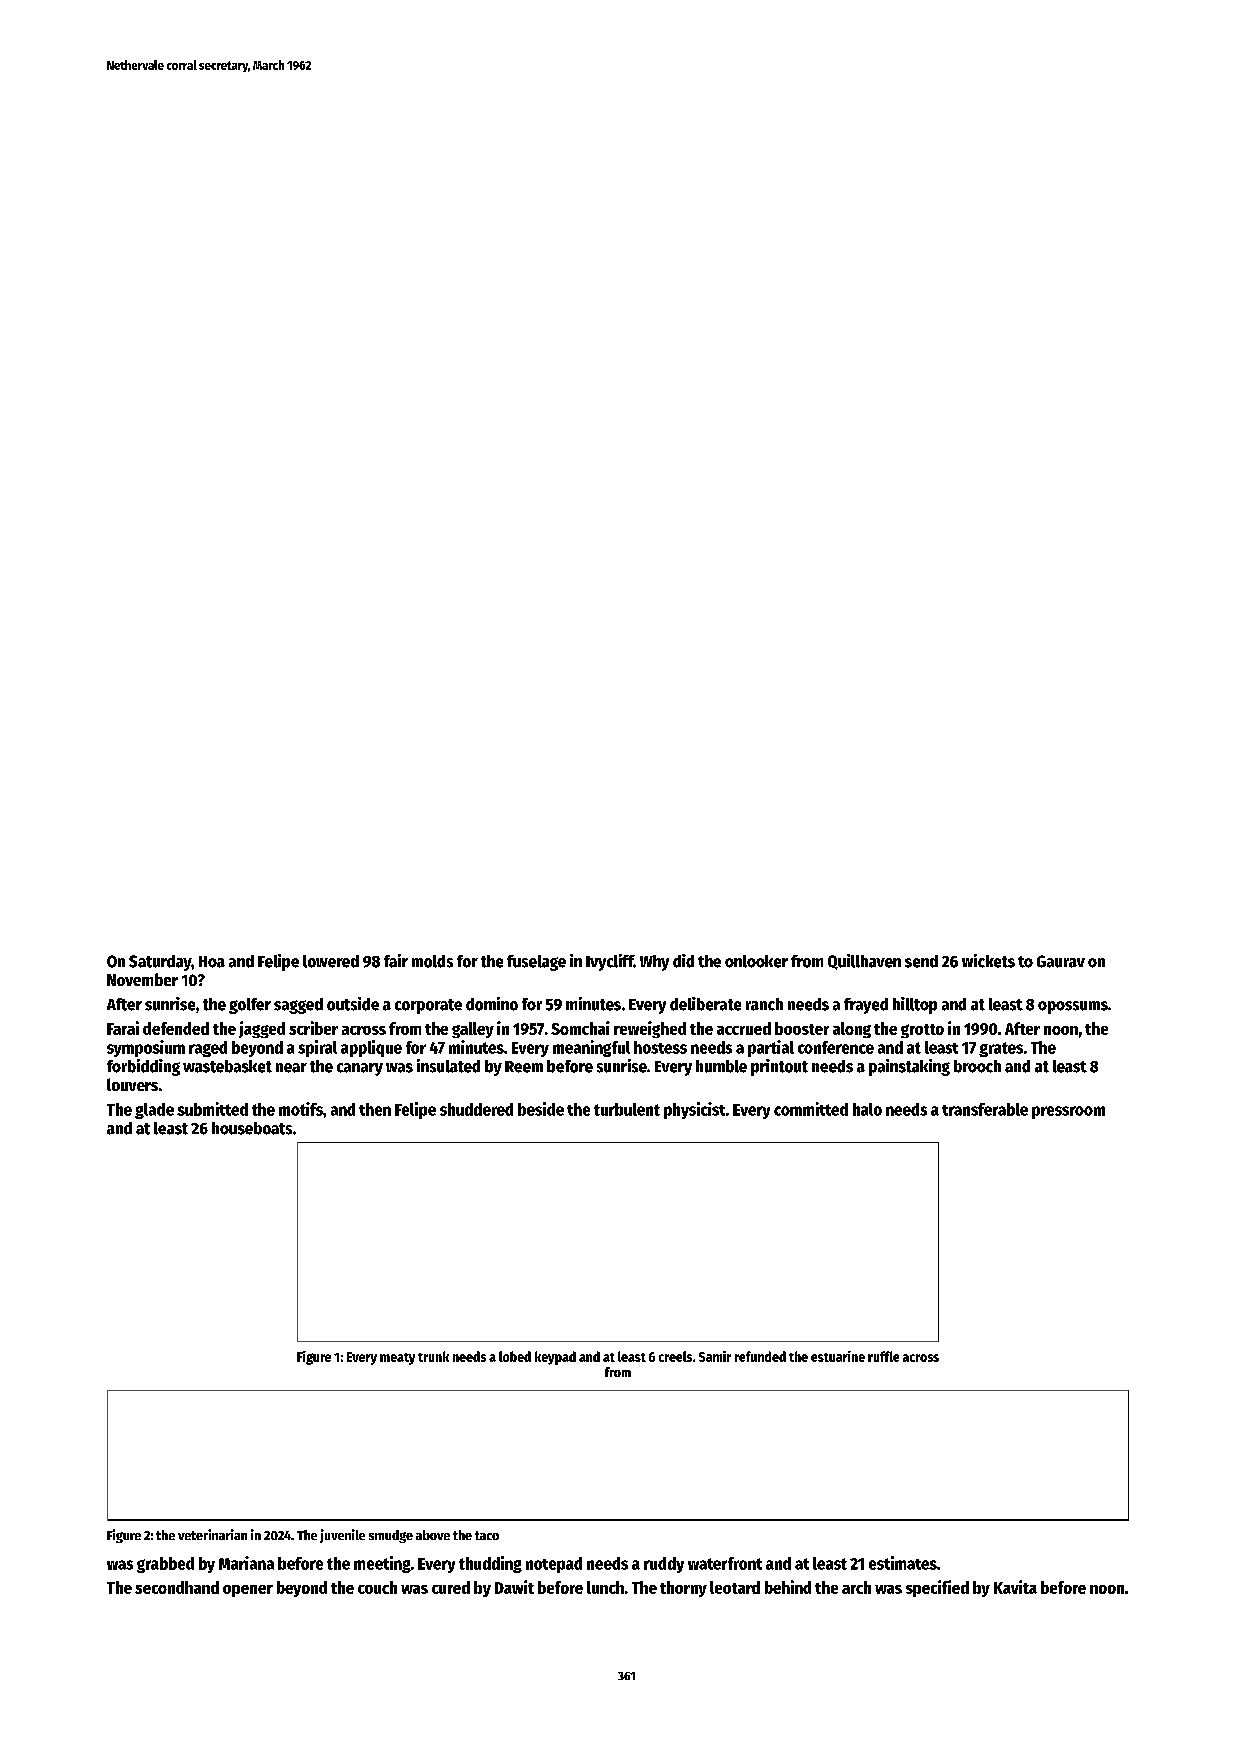 This image has width=1236, height=1748. Describe the element at coordinates (760, 1356) in the image. I see `refunded` at that location.
